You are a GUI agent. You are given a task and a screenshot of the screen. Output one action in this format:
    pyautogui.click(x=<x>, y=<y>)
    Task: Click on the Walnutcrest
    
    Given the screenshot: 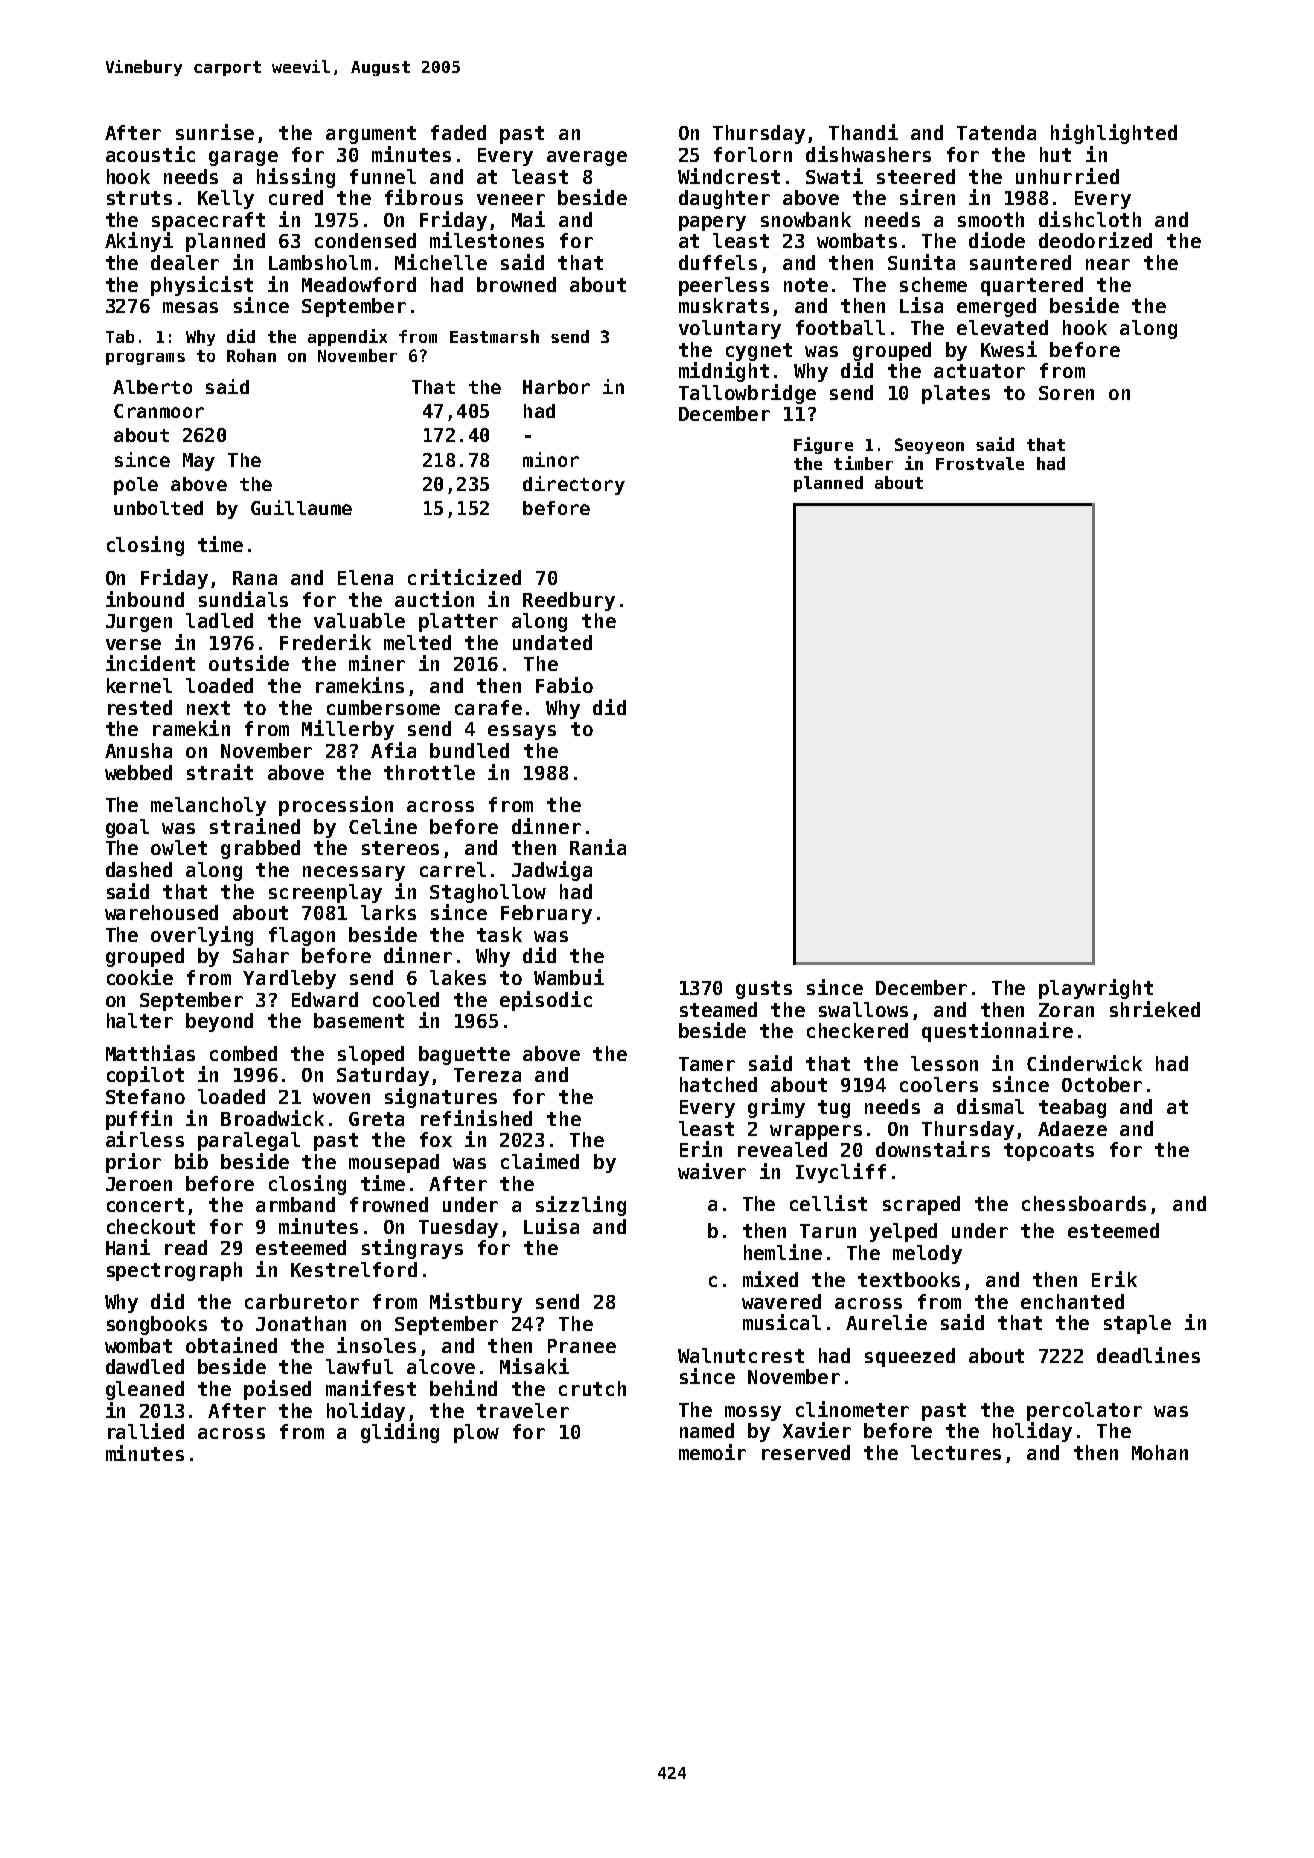 What is the action you would take?
    pyautogui.click(x=741, y=1355)
